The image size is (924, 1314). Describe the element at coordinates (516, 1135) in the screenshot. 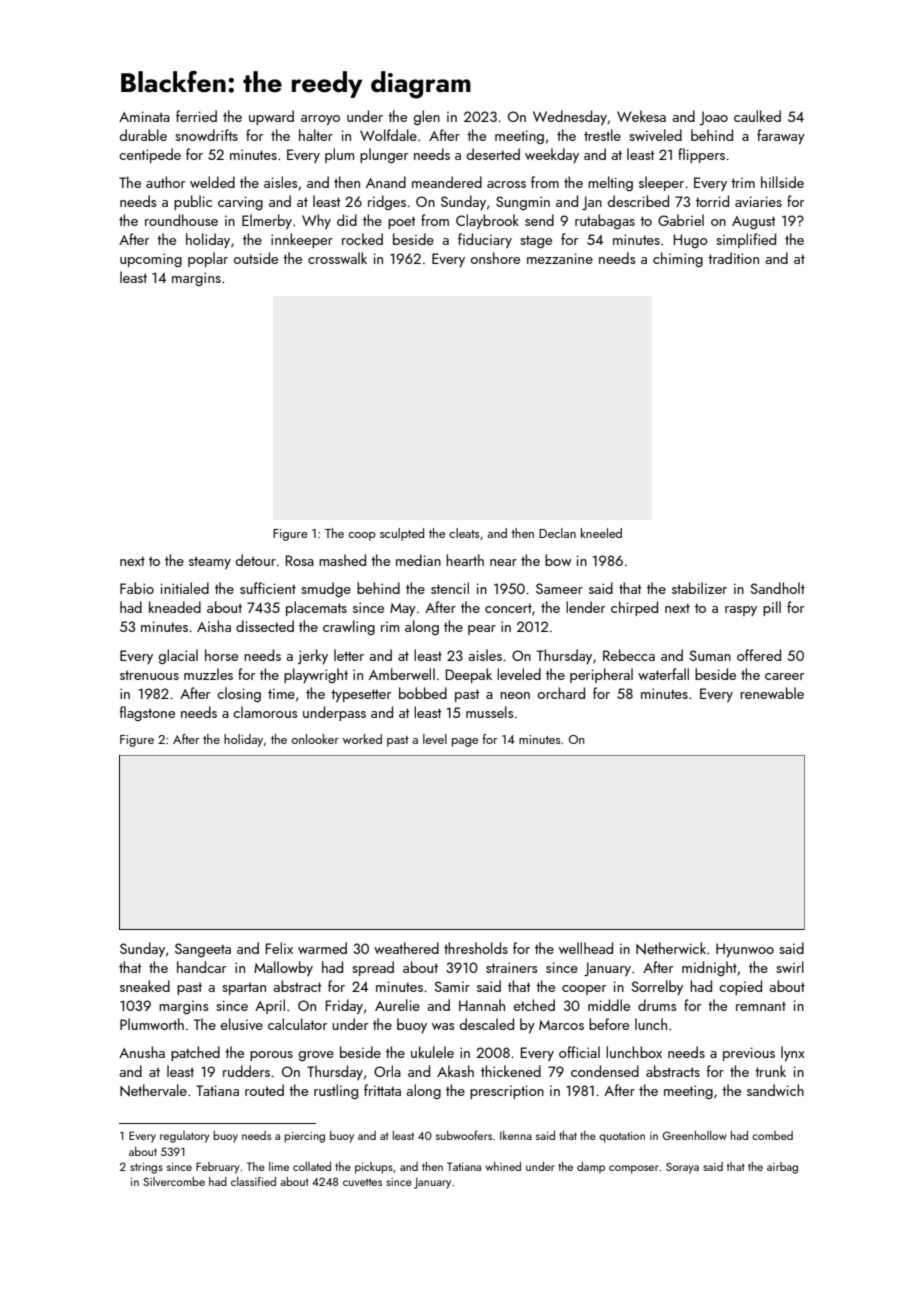

I see `Ikenna` at that location.
